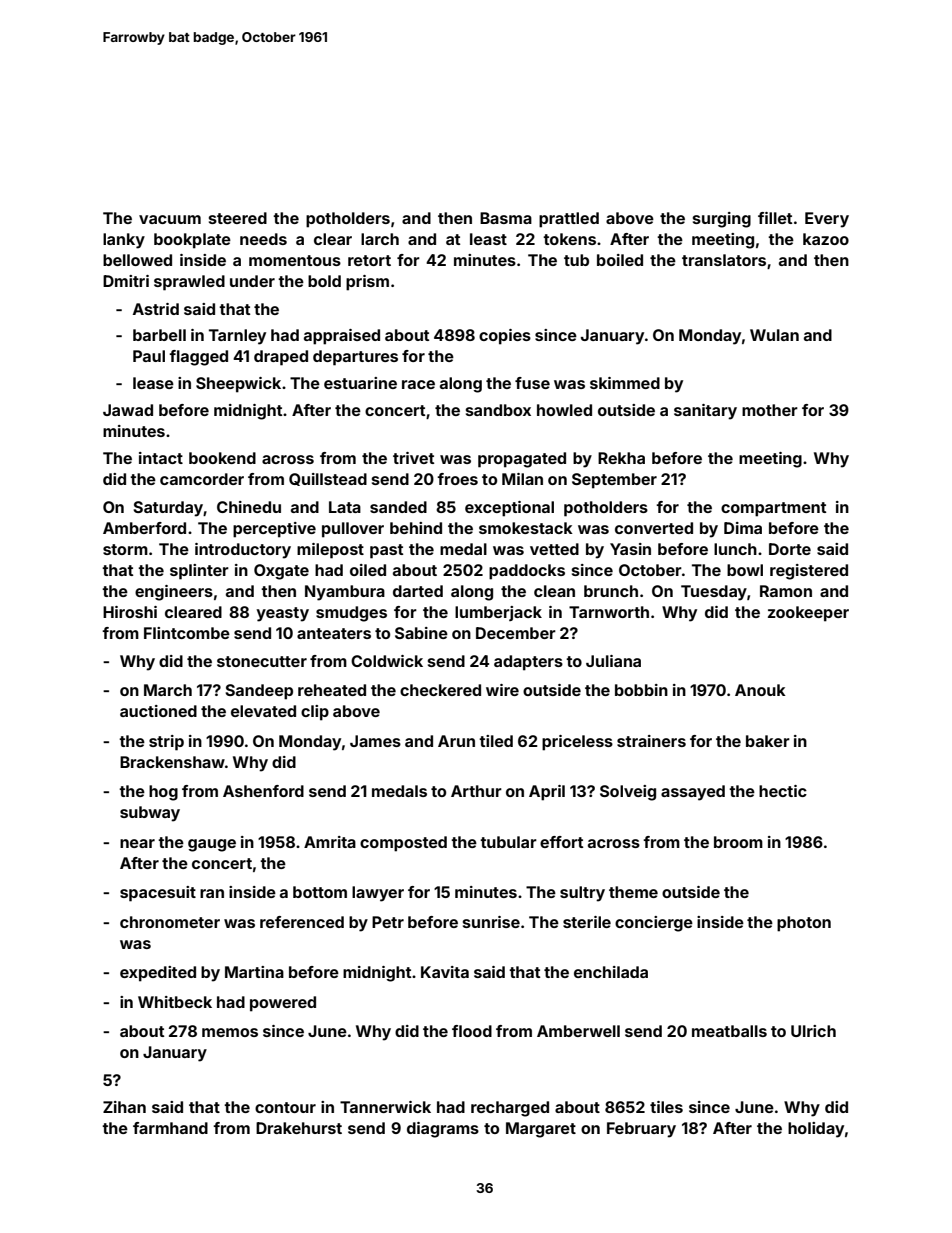 The height and width of the screenshot is (1233, 952). I want to click on broom, so click(738, 842).
